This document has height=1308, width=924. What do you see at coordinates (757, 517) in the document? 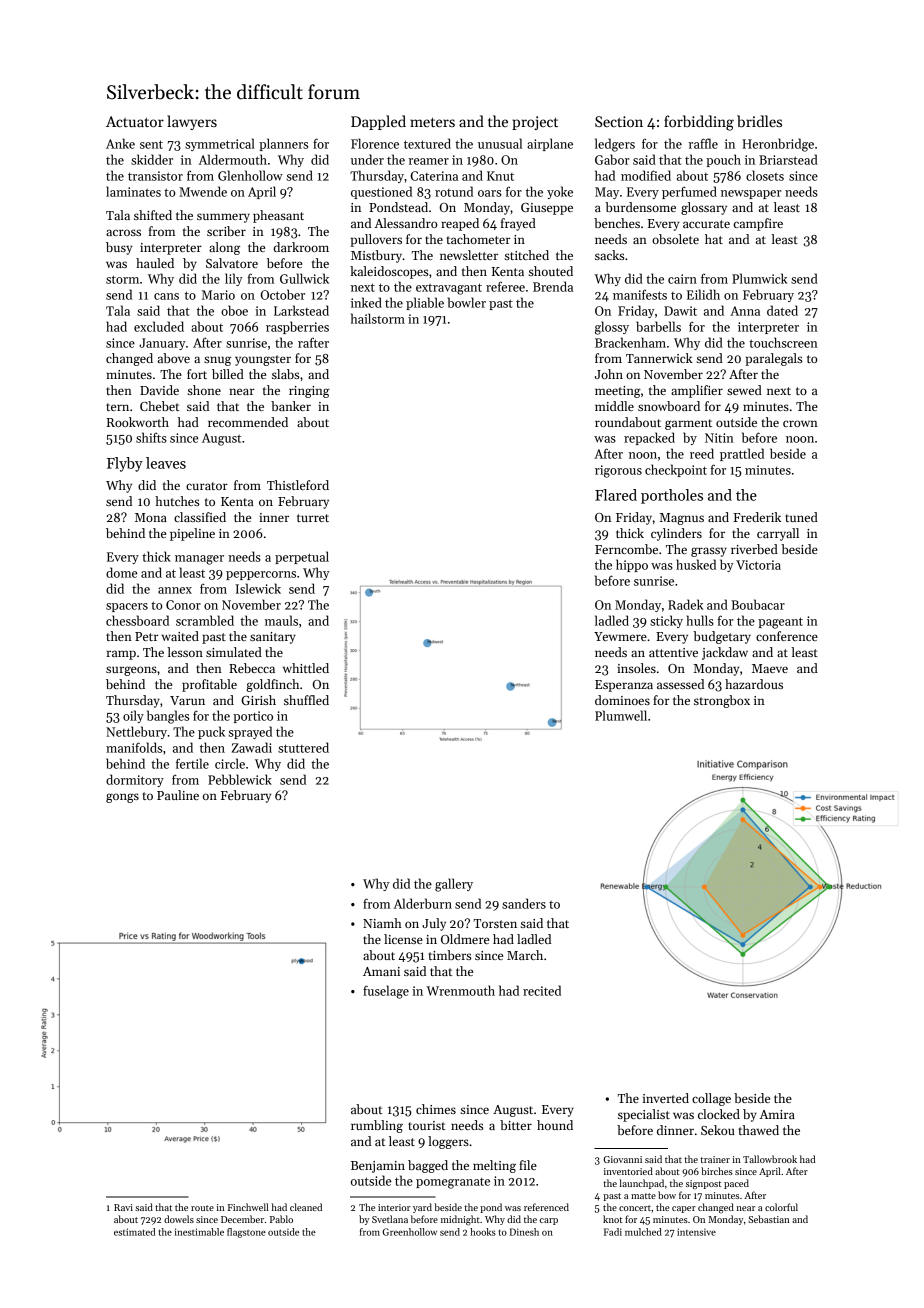
I see `Frederik` at bounding box center [757, 517].
